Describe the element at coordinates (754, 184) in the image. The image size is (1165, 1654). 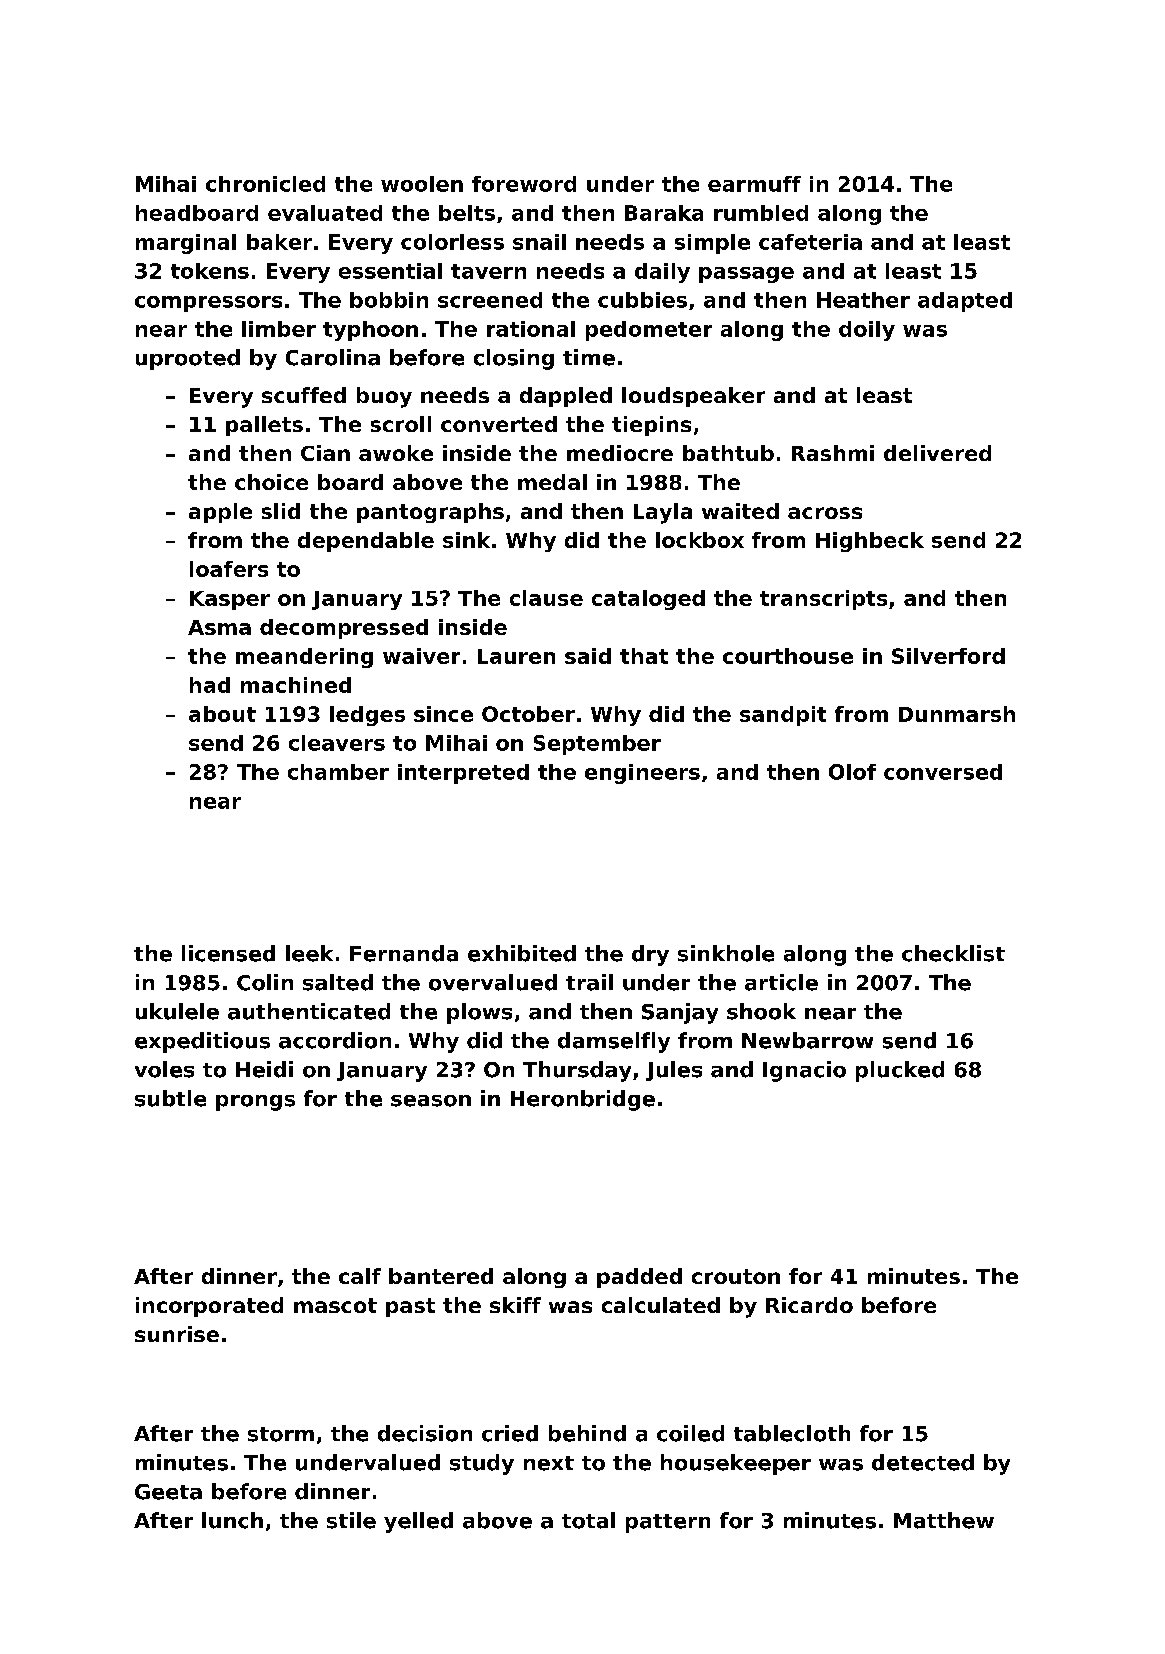
I see `earmuff` at that location.
